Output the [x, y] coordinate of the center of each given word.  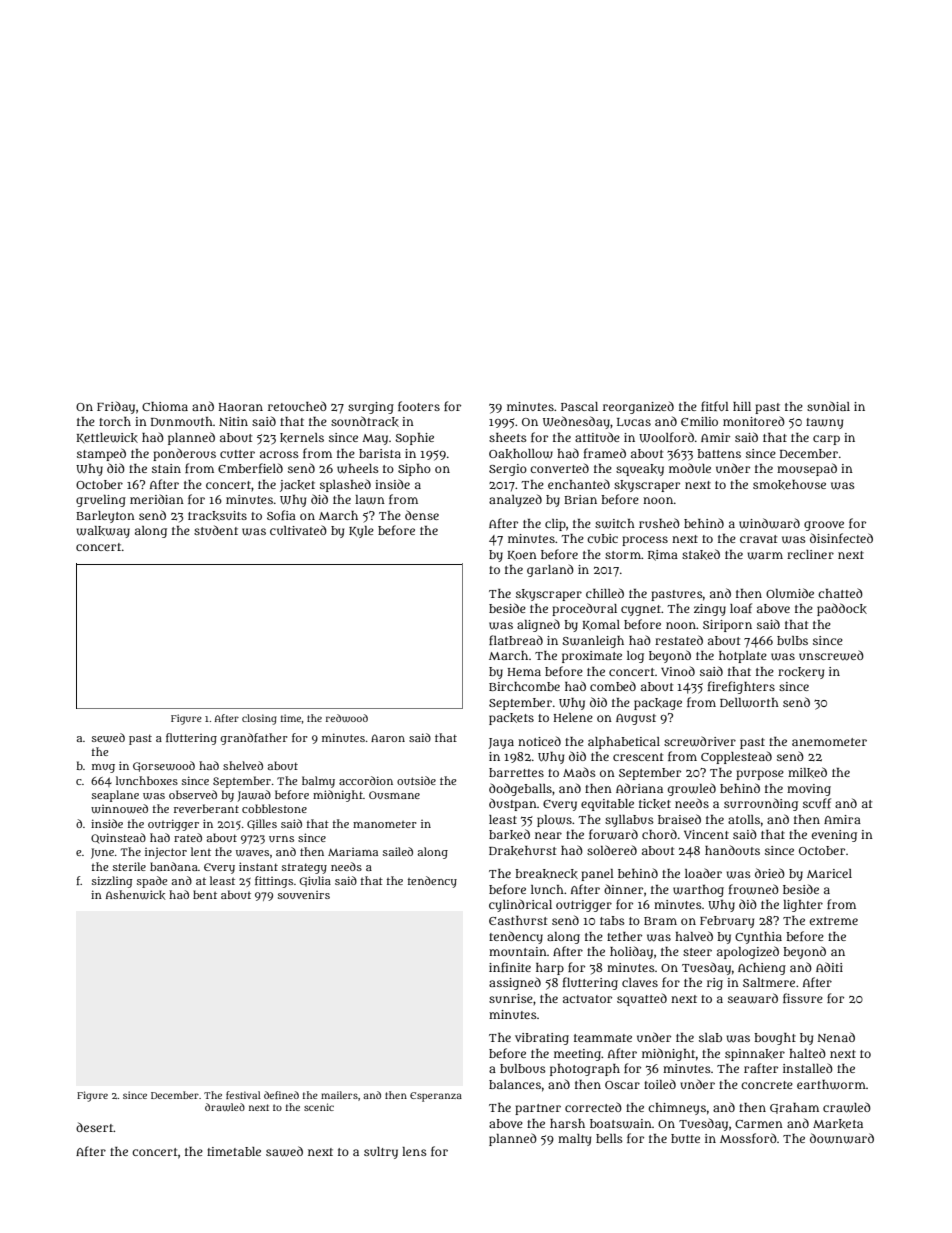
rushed [659, 523]
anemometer [829, 742]
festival [243, 1095]
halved [694, 936]
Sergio [508, 470]
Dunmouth [182, 421]
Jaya [501, 743]
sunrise [511, 998]
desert [94, 1127]
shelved [243, 765]
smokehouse [789, 485]
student [216, 530]
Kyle [361, 532]
